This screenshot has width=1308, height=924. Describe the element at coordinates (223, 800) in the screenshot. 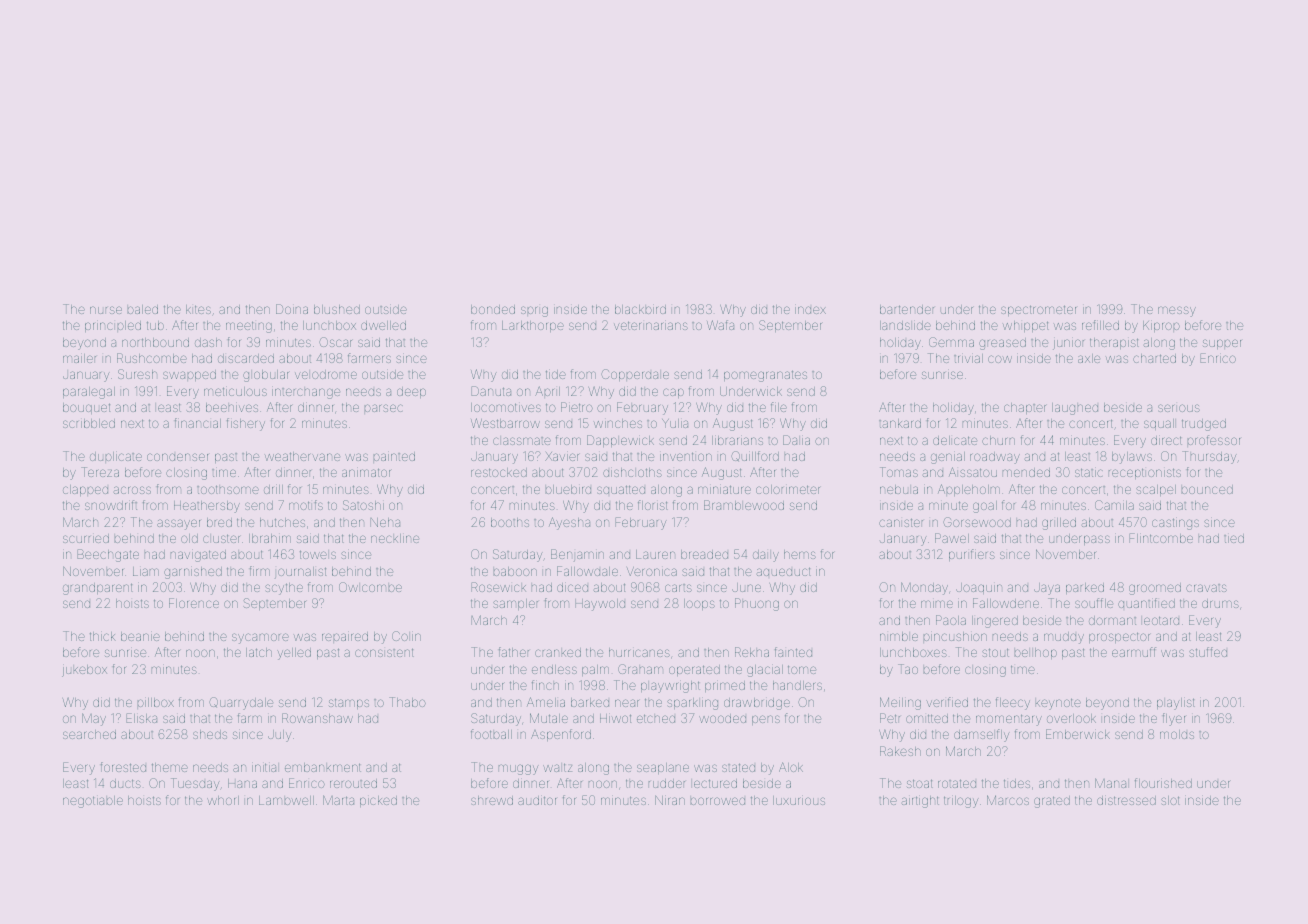

I see `whorl` at that location.
